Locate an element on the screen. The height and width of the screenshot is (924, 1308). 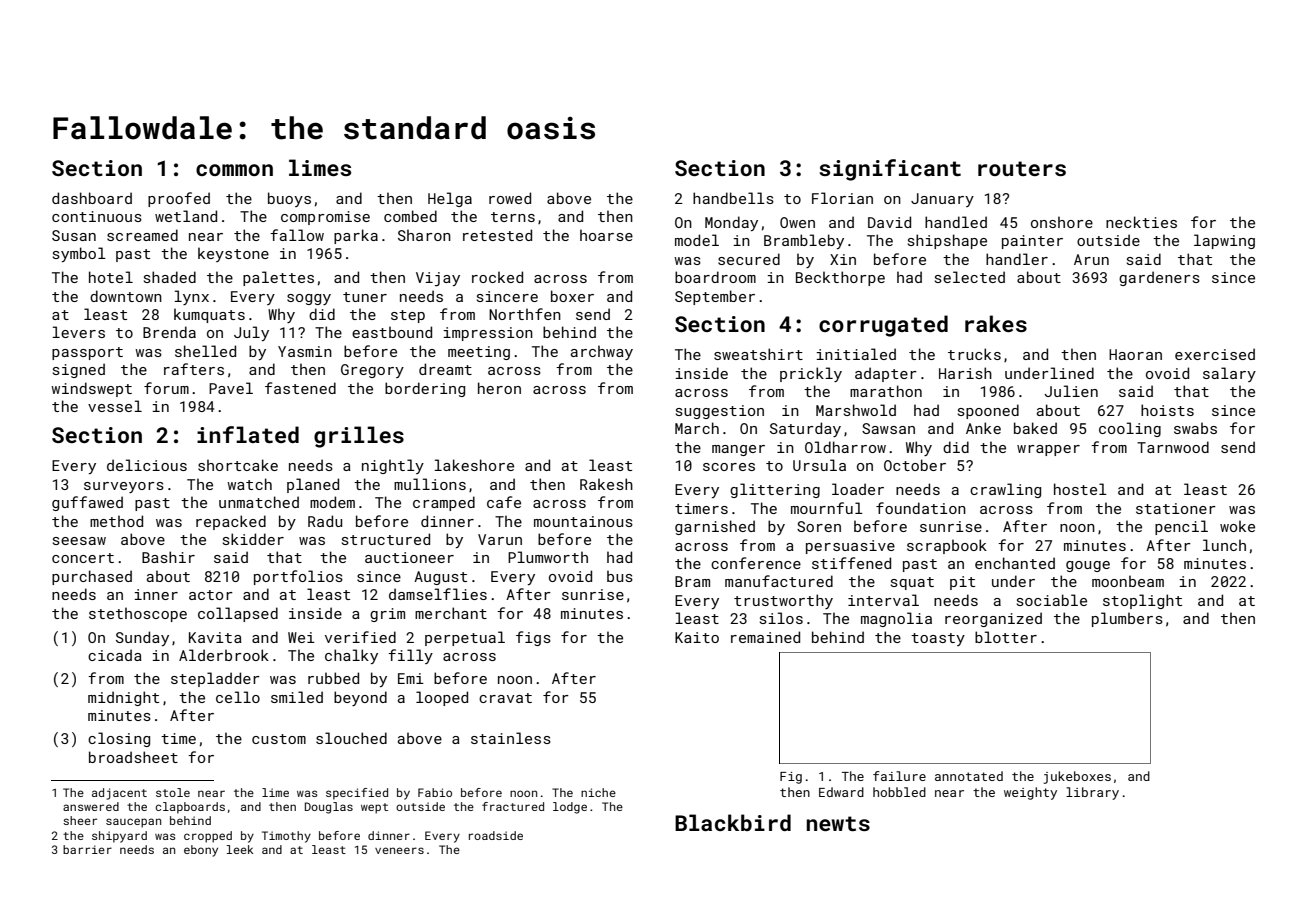
Tarnwood is located at coordinates (1173, 447).
